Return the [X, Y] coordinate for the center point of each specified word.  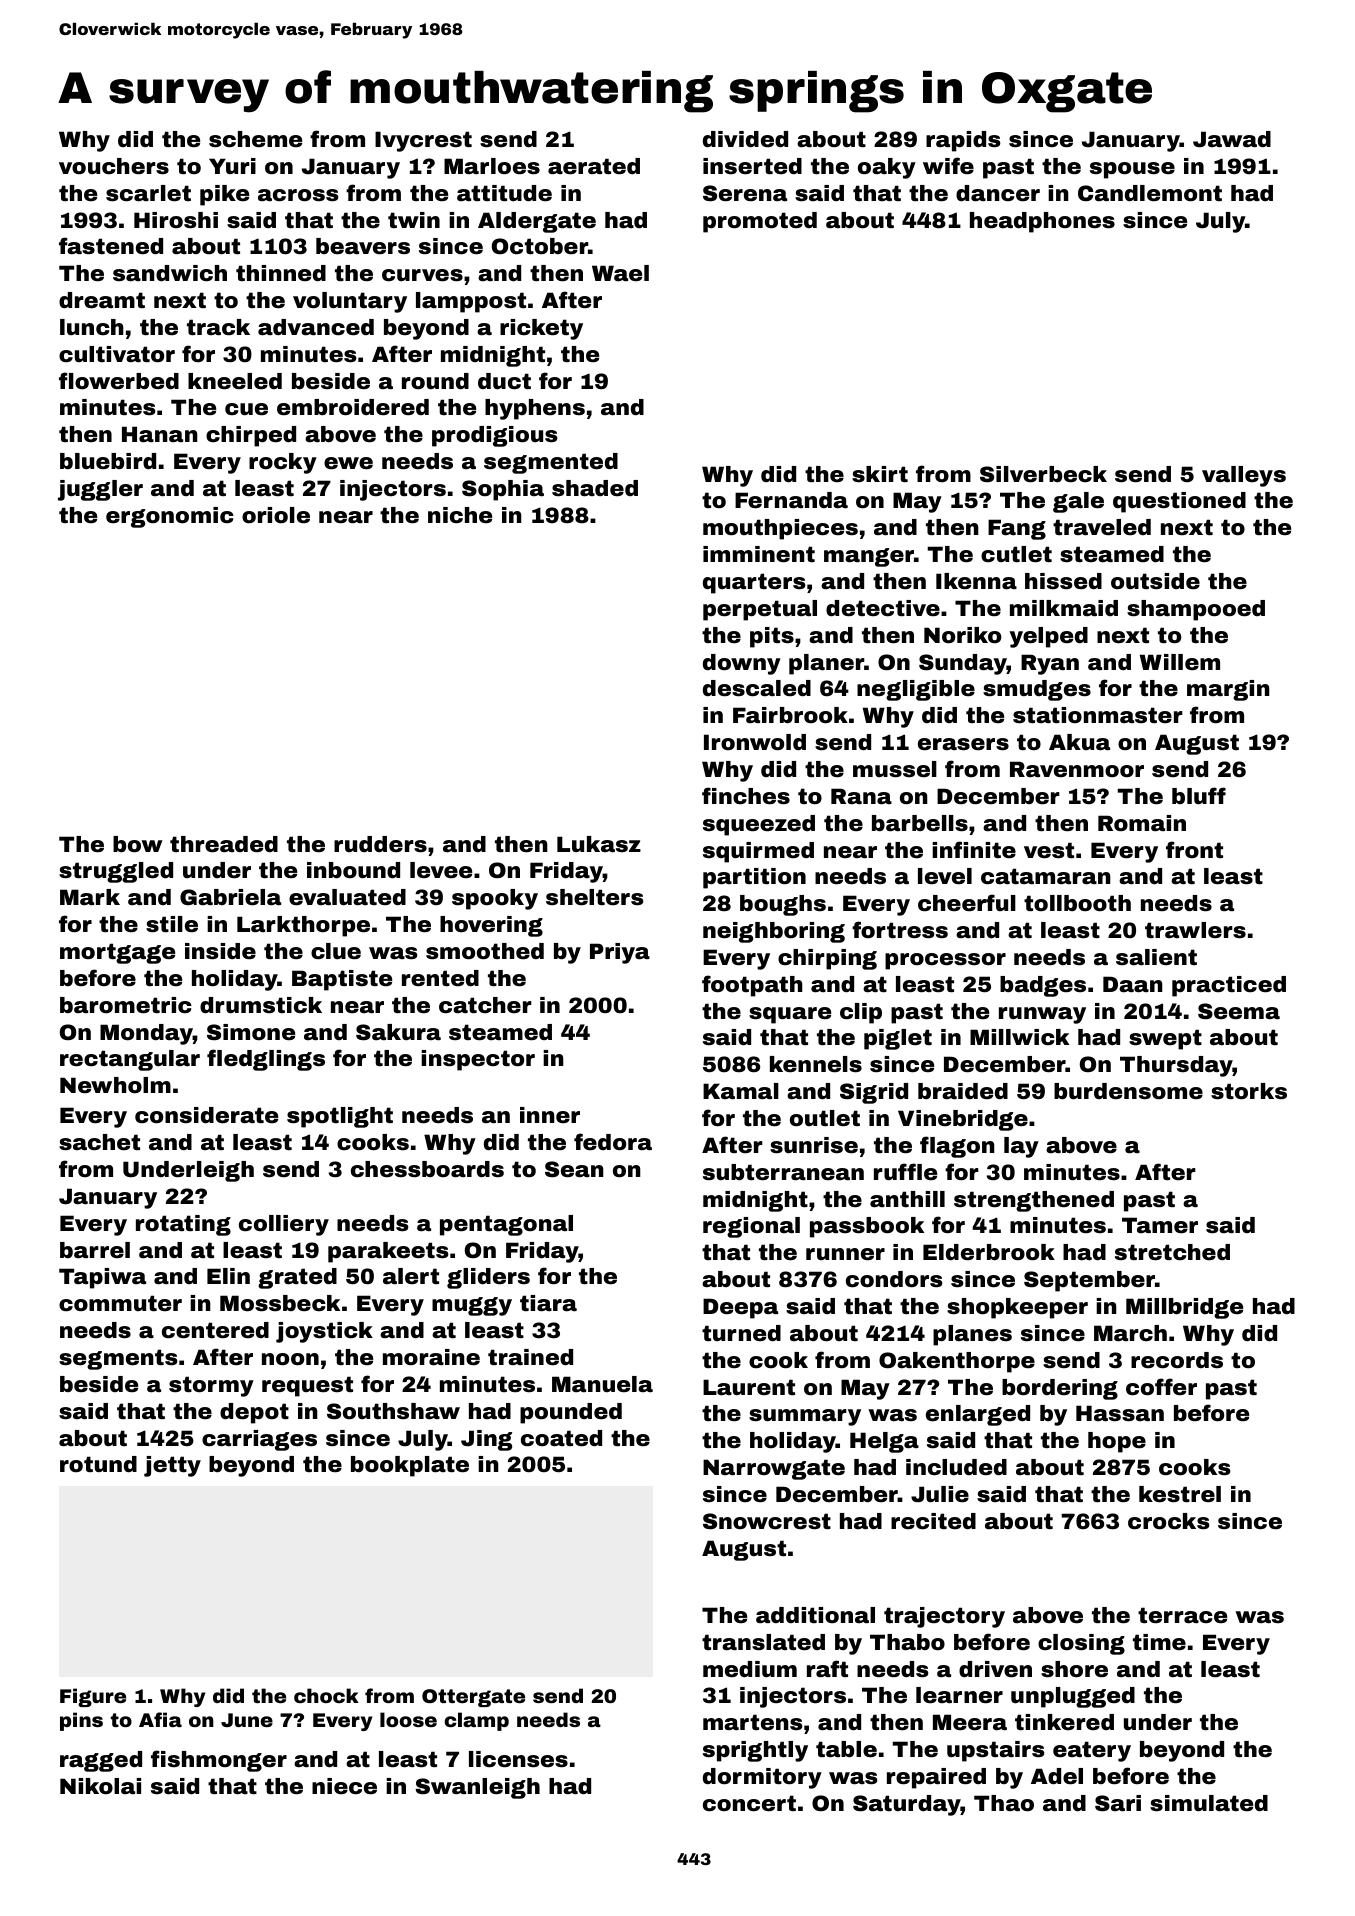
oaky [887, 168]
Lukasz [599, 844]
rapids [963, 141]
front [1194, 849]
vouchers [114, 166]
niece [344, 1786]
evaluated [347, 897]
